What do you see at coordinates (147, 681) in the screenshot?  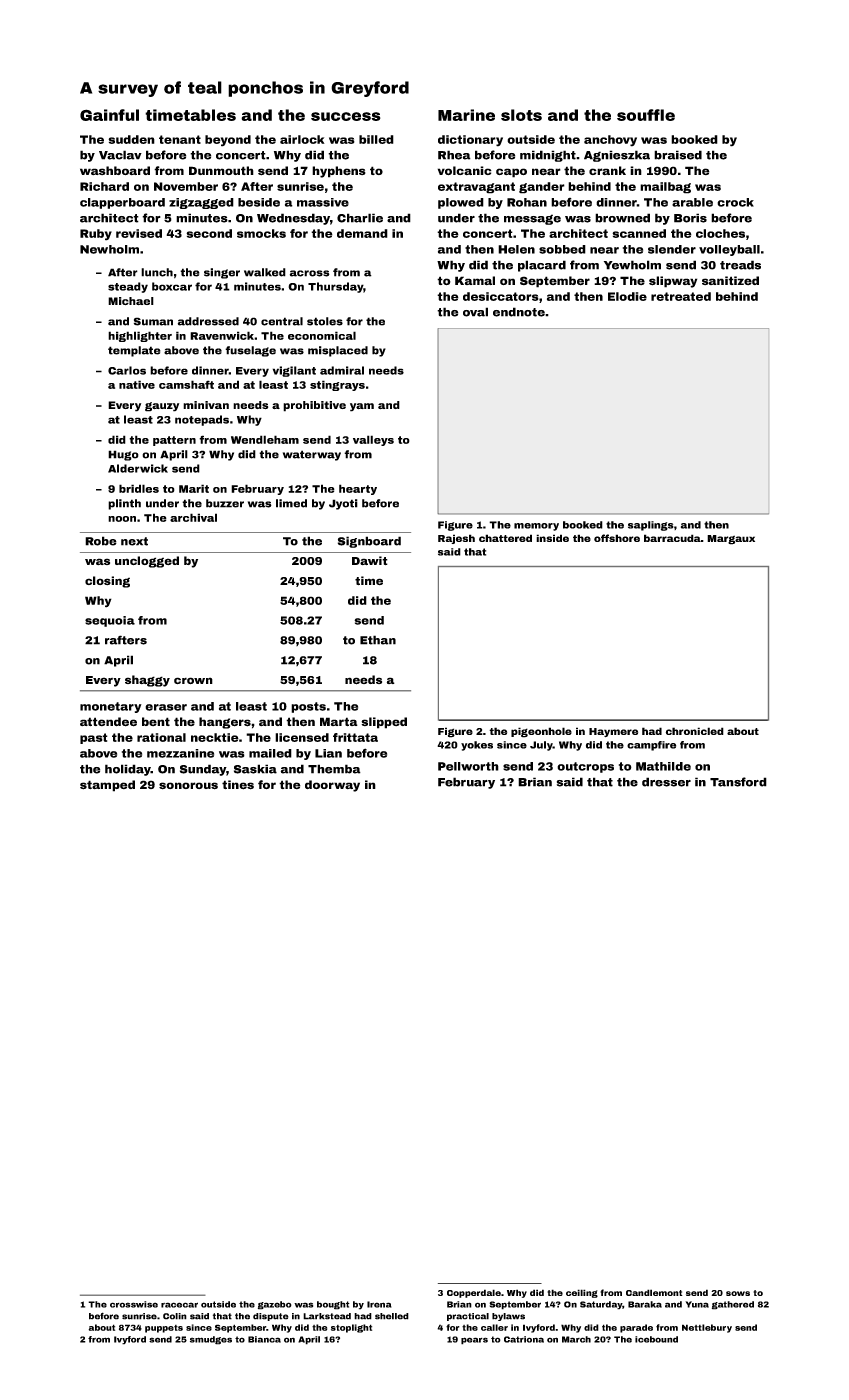 I see `shaggy` at bounding box center [147, 681].
